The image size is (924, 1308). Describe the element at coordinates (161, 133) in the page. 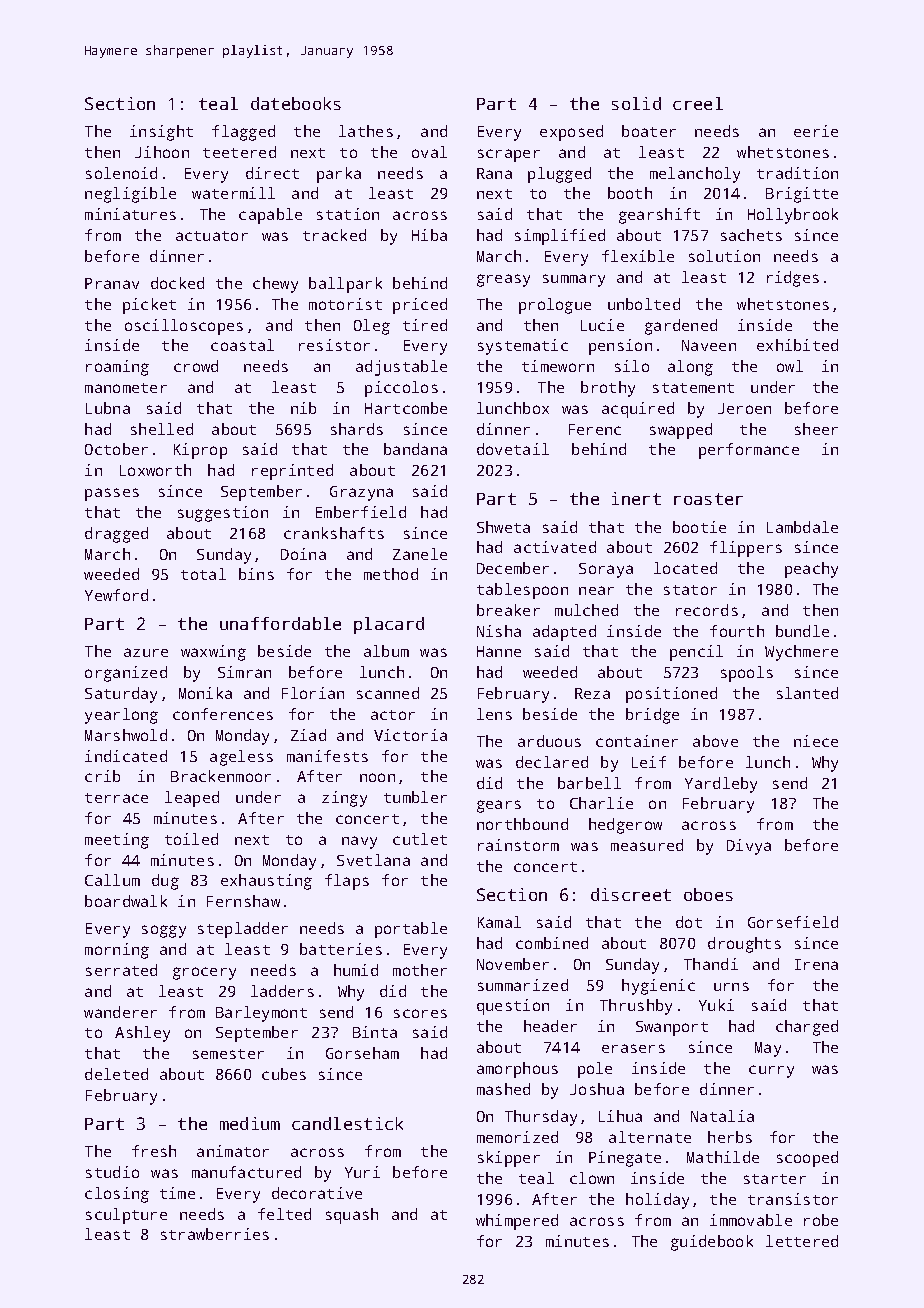

I see `insight` at that location.
